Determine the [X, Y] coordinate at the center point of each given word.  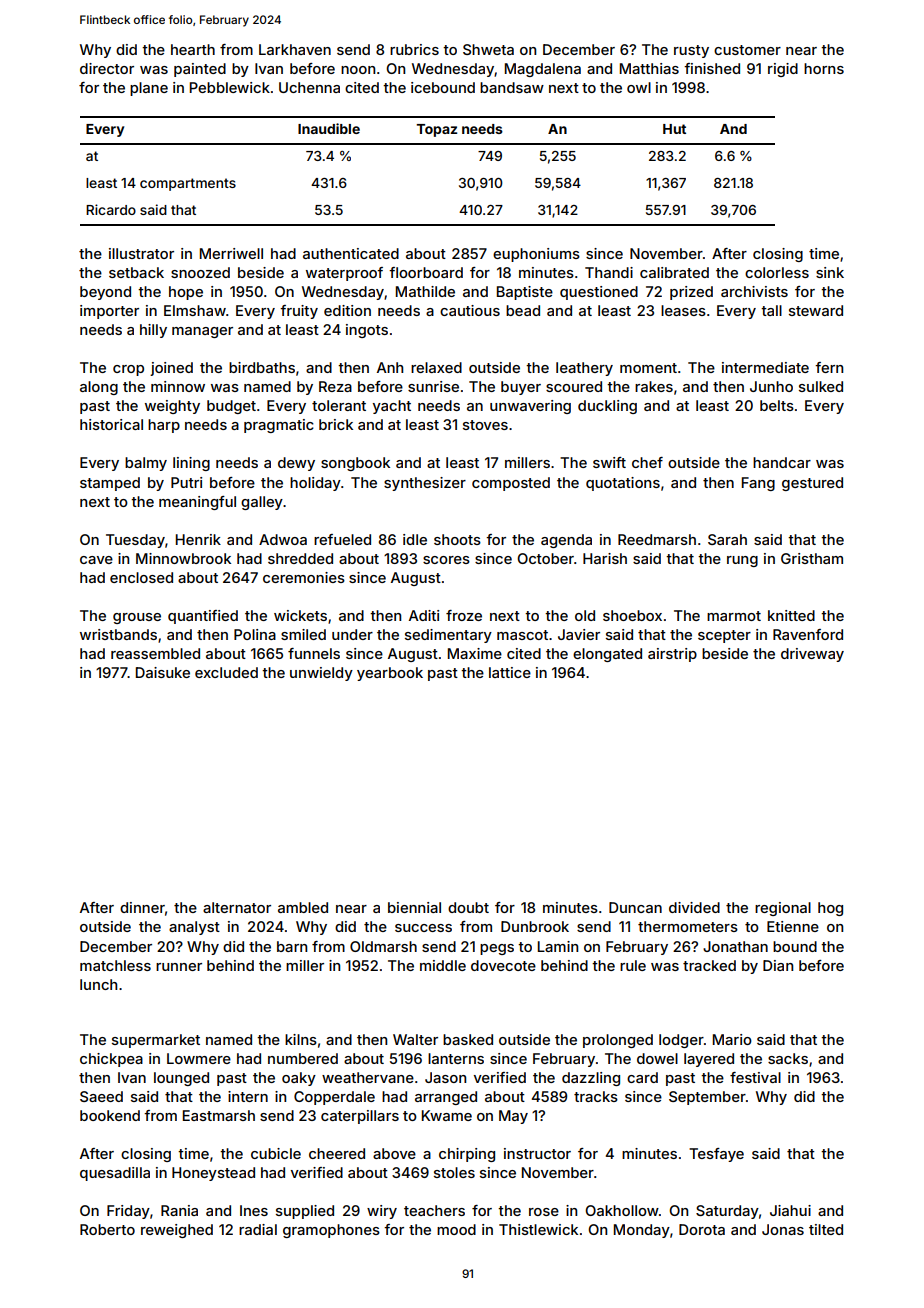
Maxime [475, 653]
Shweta [488, 49]
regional [783, 909]
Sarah [727, 539]
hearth [193, 49]
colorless [777, 272]
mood [456, 1229]
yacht [392, 407]
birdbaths [262, 367]
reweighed [177, 1231]
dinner [142, 907]
